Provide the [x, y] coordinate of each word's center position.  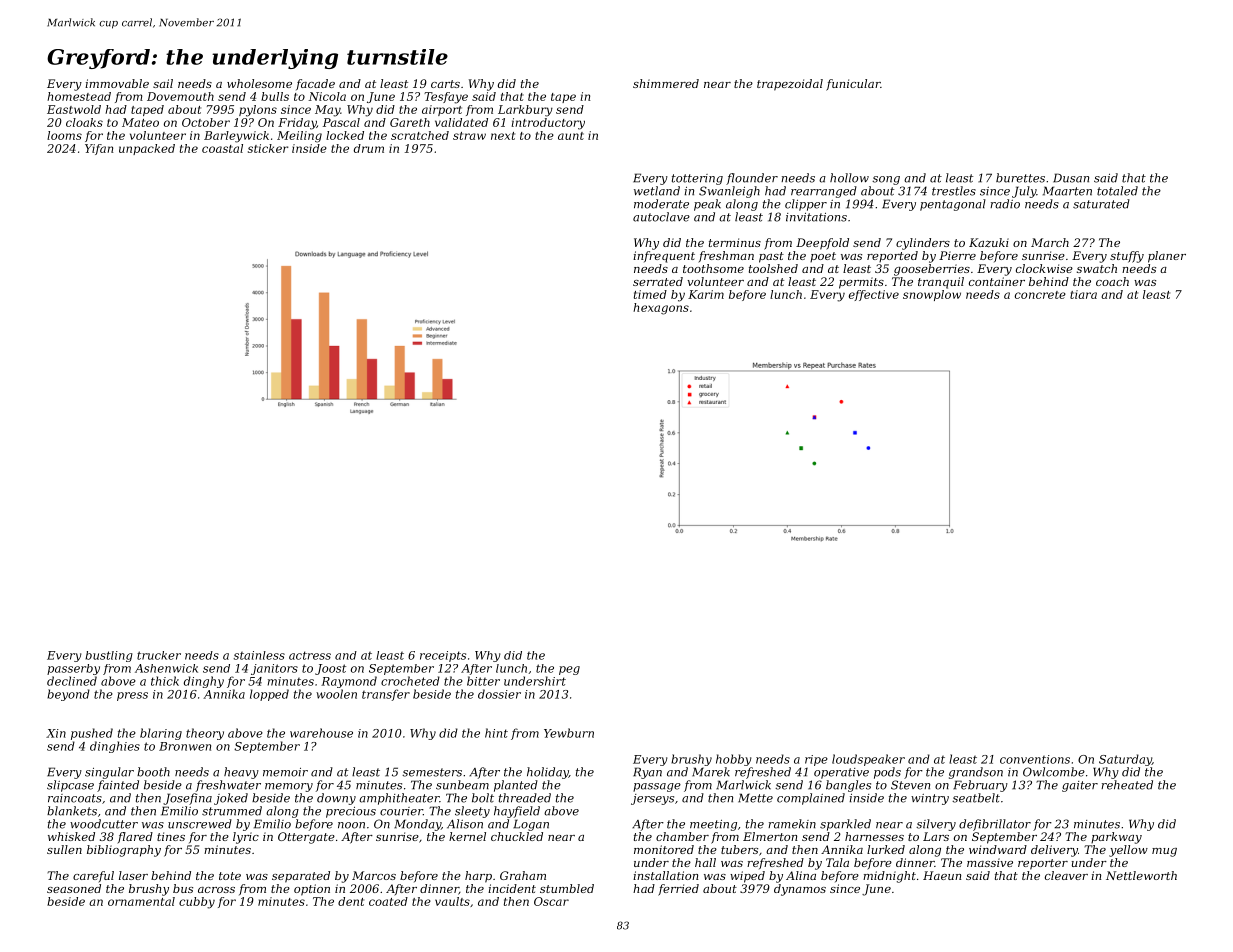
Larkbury [525, 111]
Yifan [99, 149]
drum [369, 148]
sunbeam [462, 785]
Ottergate [306, 838]
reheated [1127, 785]
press [132, 696]
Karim [706, 294]
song [886, 180]
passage [657, 787]
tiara [1083, 294]
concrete [1040, 295]
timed [650, 294]
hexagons [661, 309]
